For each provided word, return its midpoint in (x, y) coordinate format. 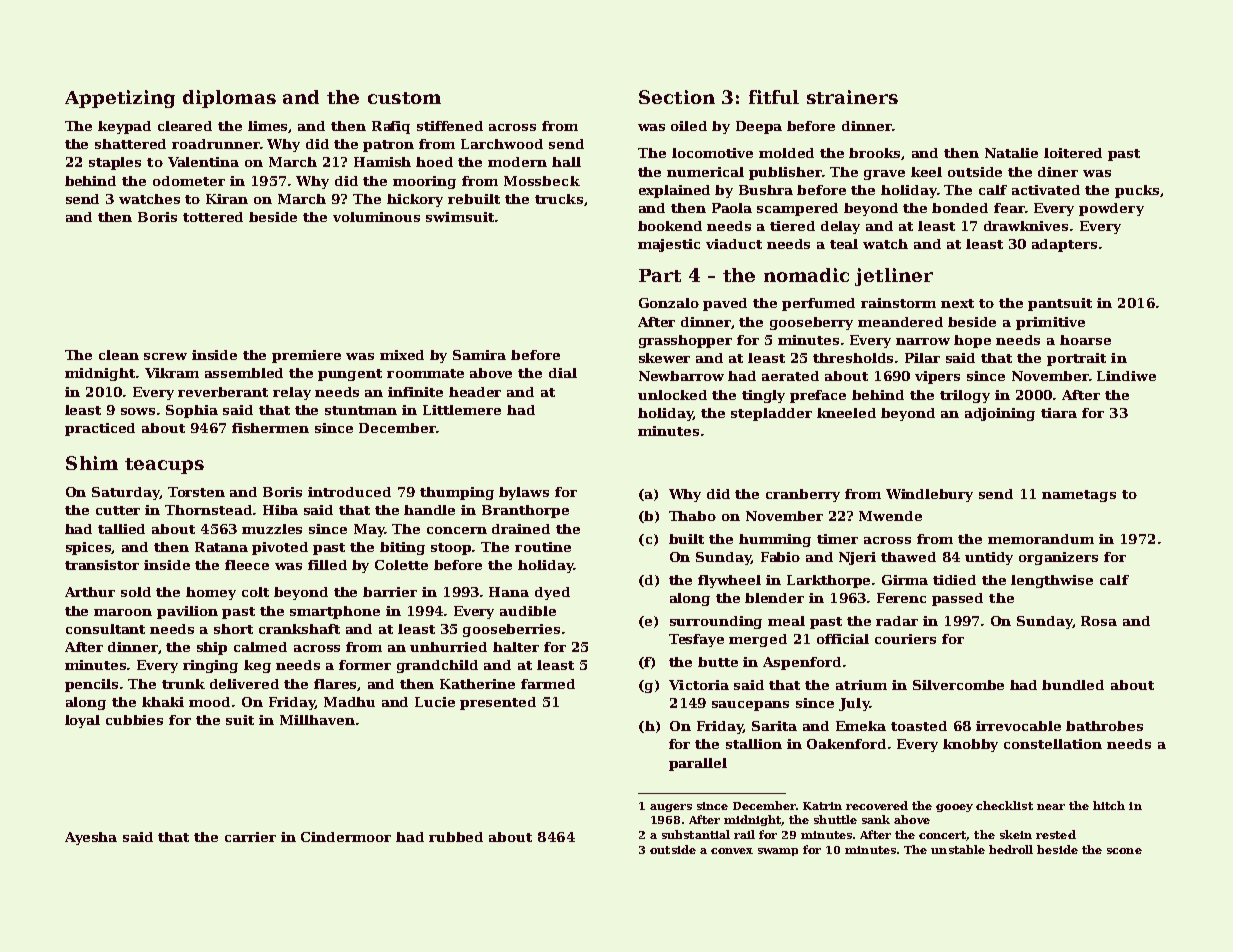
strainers (852, 97)
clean (119, 355)
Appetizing (120, 99)
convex (732, 851)
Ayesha (91, 838)
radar (897, 621)
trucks (559, 199)
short (233, 629)
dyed (552, 593)
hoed (434, 162)
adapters (1064, 245)
